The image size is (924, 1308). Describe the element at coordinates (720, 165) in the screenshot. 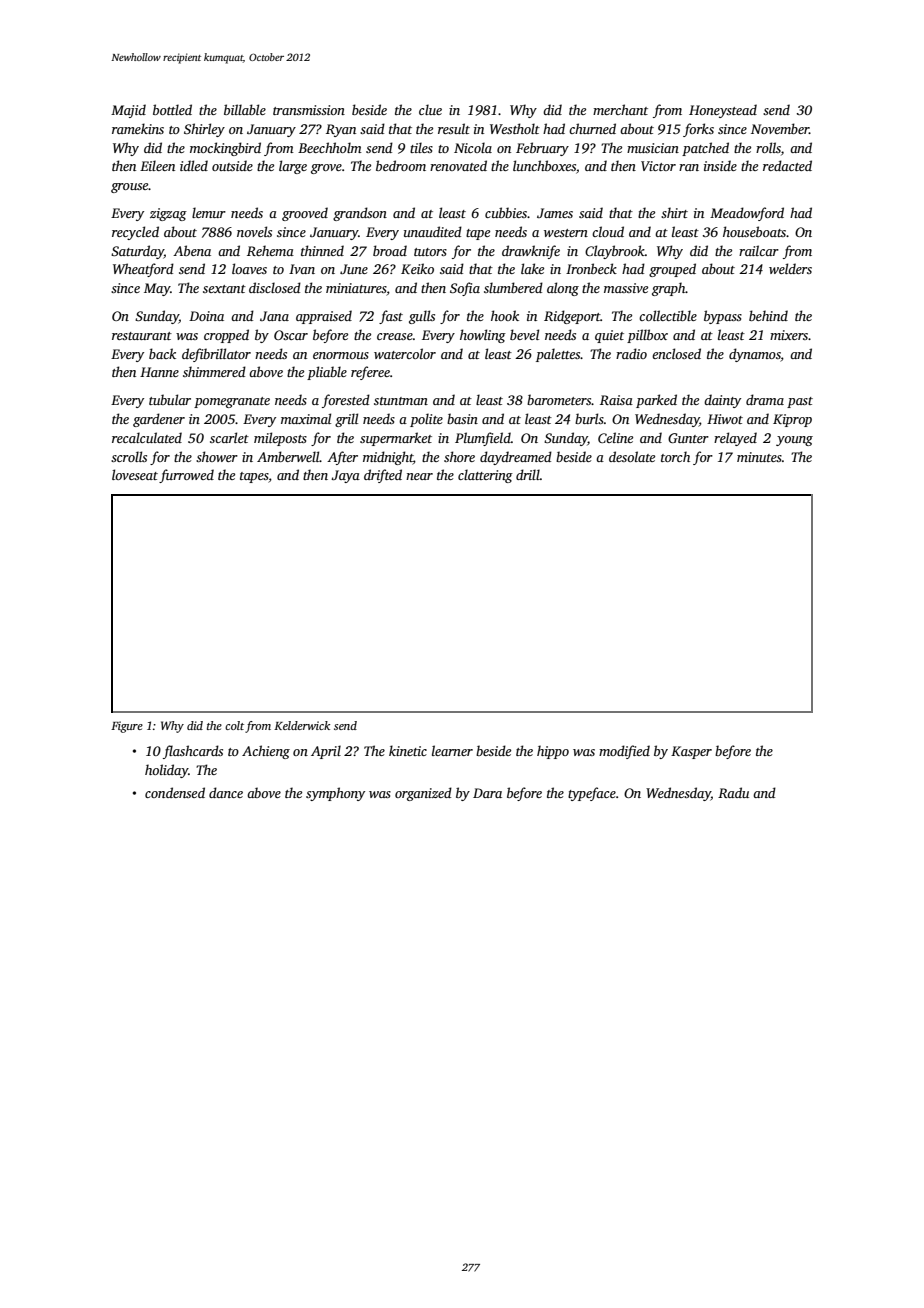

I see `inside` at that location.
